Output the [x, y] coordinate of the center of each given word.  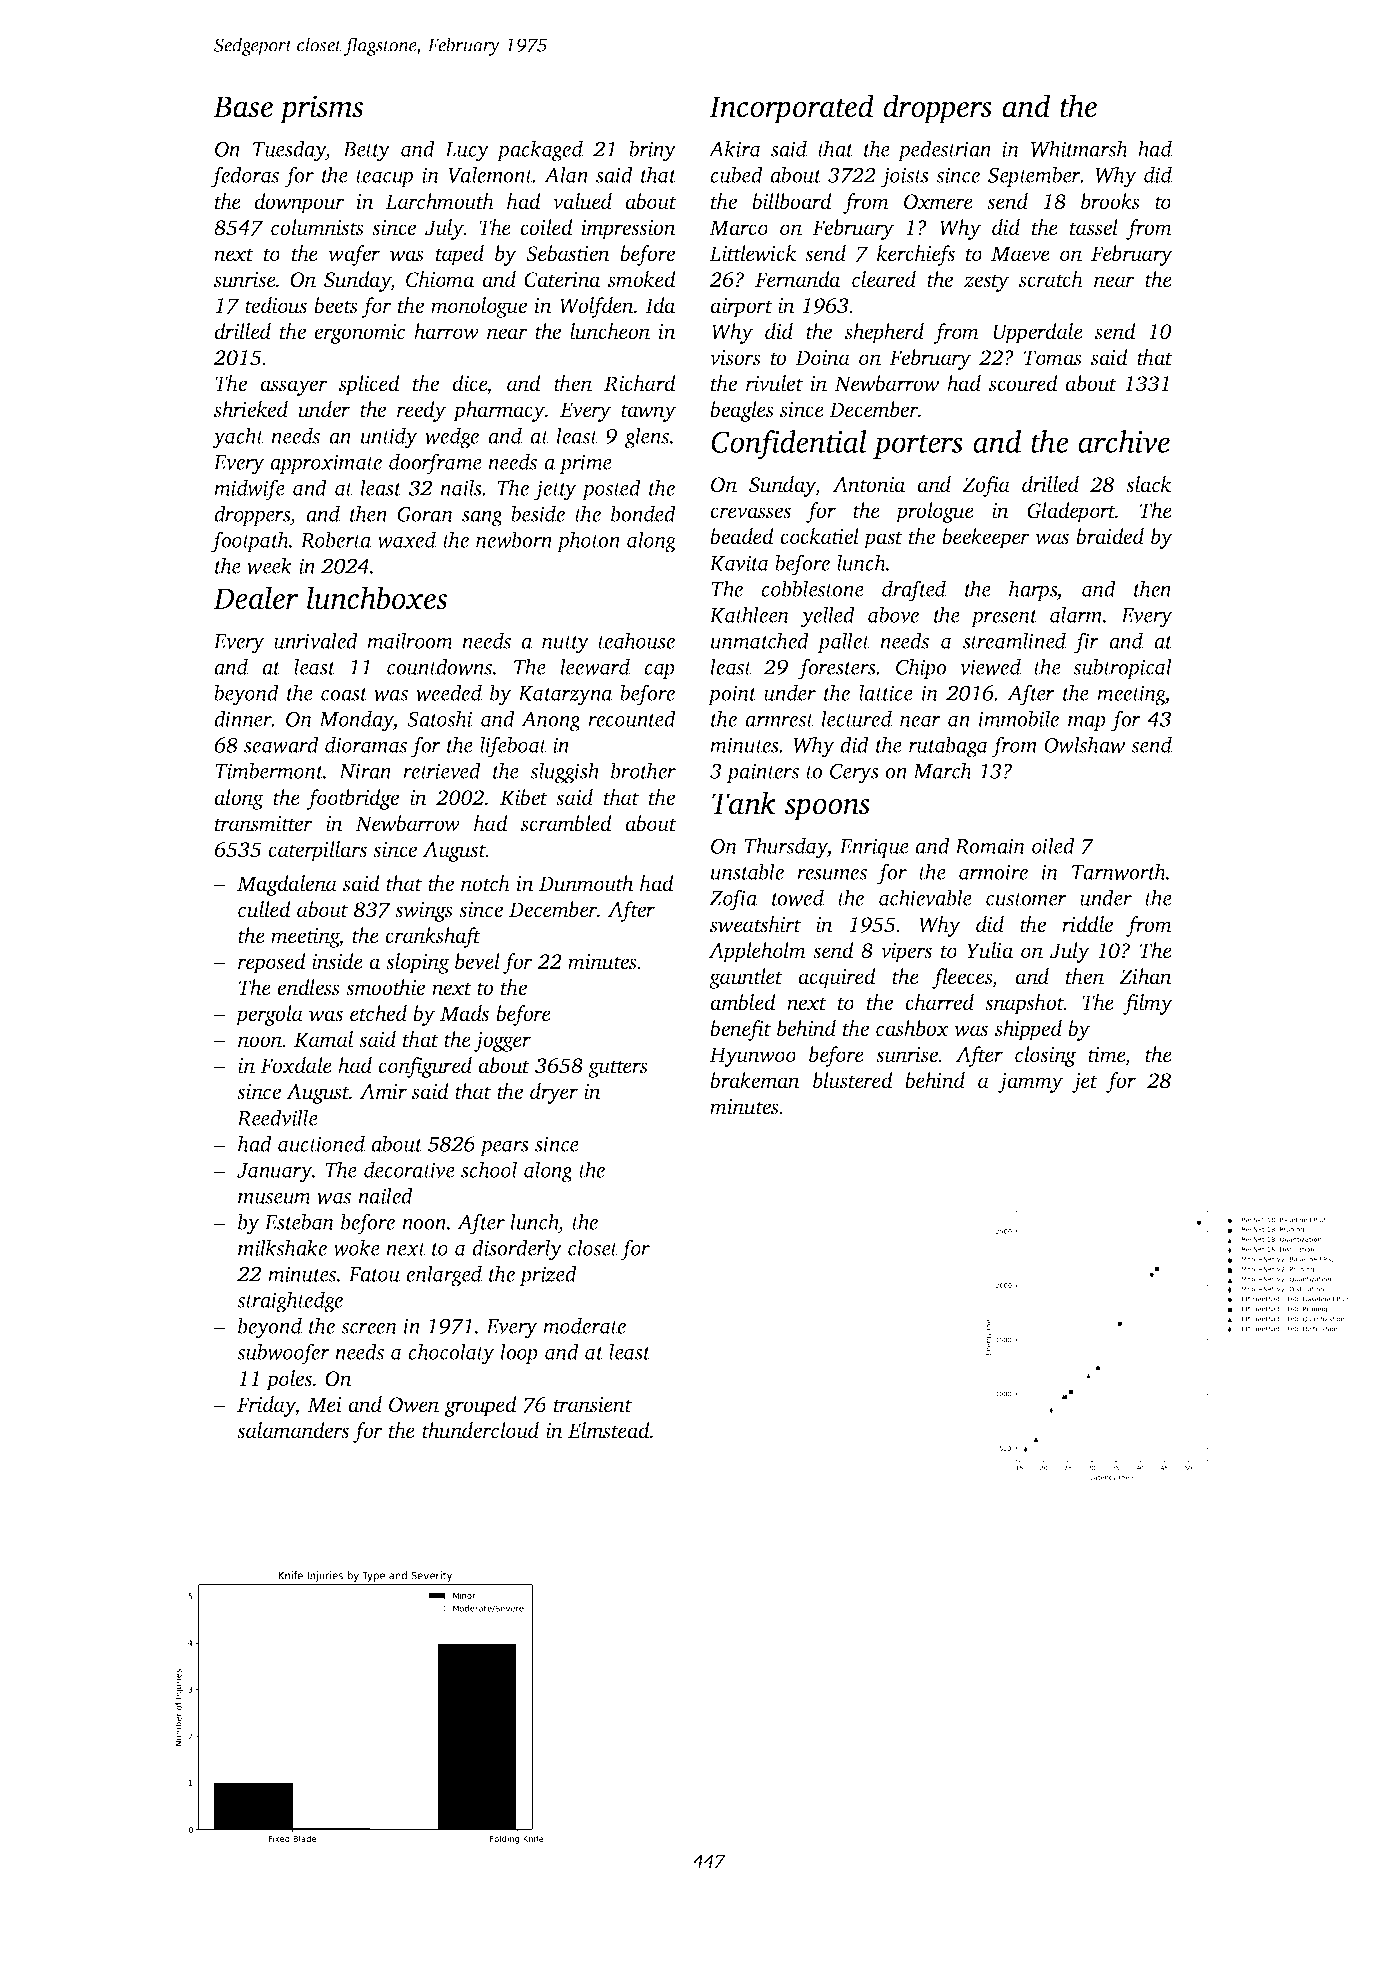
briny [652, 151]
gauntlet [746, 978]
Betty [366, 152]
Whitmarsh [1079, 148]
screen [369, 1328]
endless [308, 987]
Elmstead [609, 1430]
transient [593, 1405]
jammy [1030, 1083]
